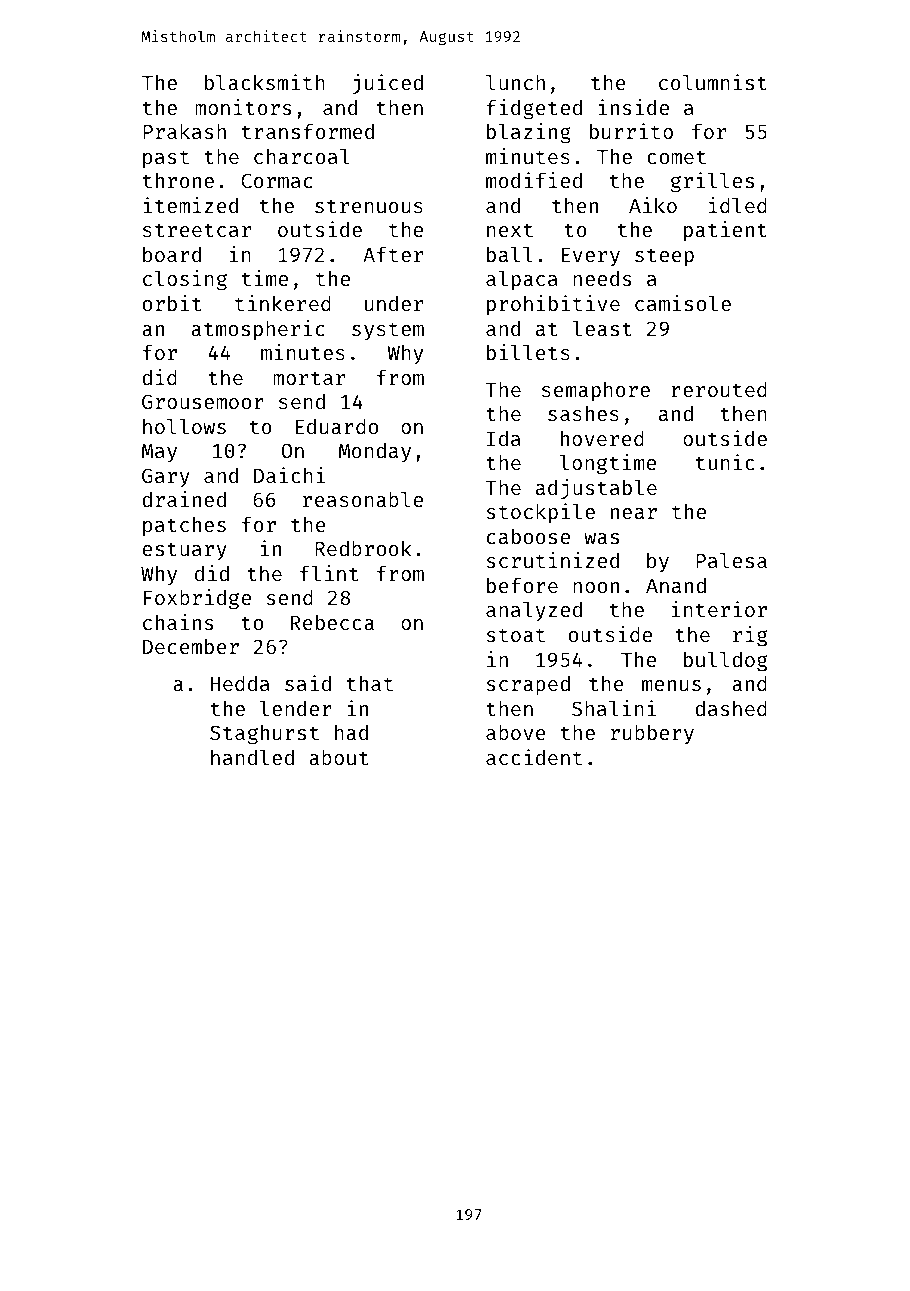  Describe the element at coordinates (252, 757) in the screenshot. I see `handled` at that location.
